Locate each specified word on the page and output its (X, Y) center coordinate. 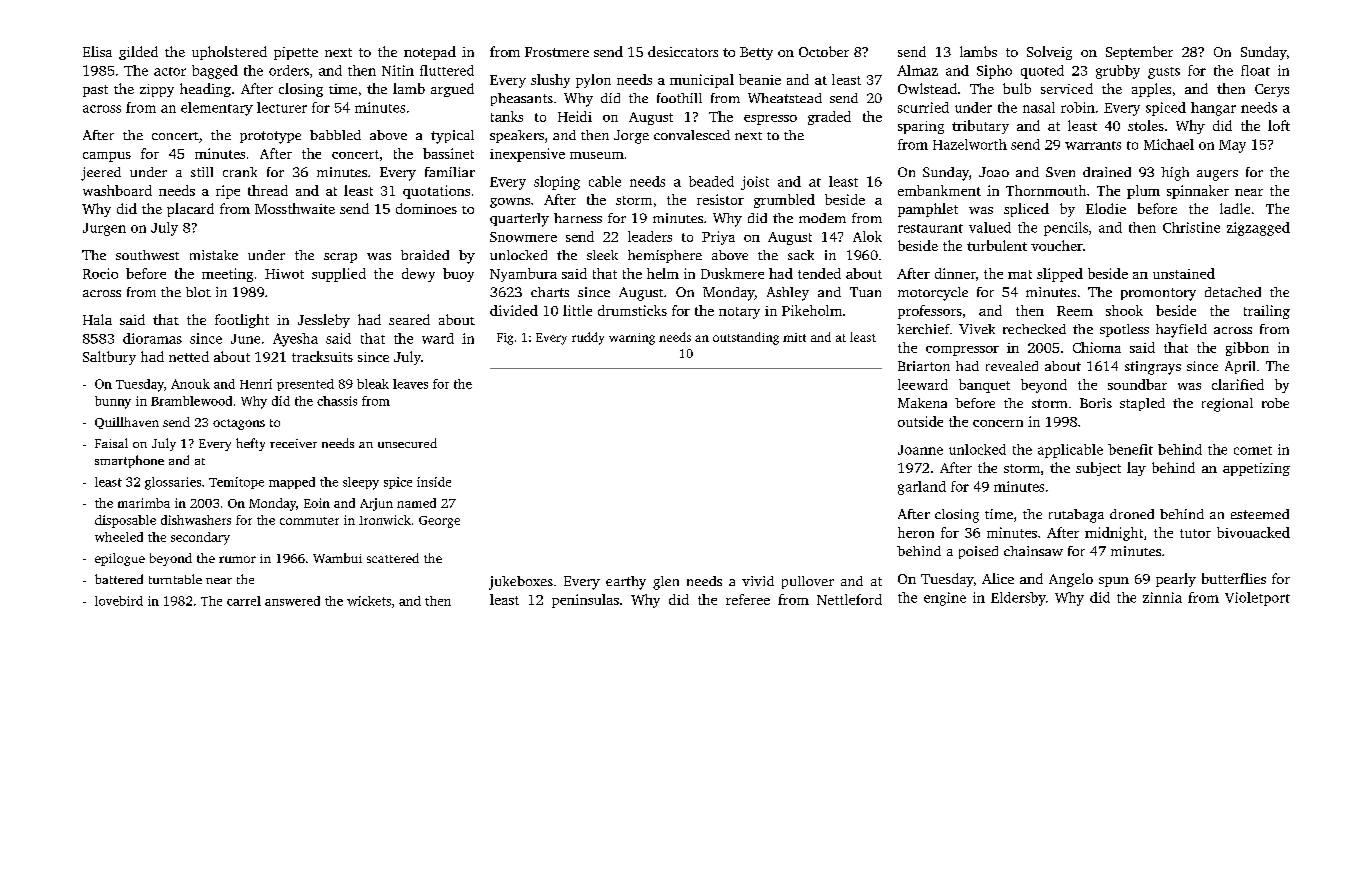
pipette (296, 53)
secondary (200, 538)
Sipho (994, 72)
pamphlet (928, 210)
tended (819, 273)
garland (922, 488)
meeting (227, 275)
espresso (770, 120)
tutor (1195, 533)
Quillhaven (127, 423)
